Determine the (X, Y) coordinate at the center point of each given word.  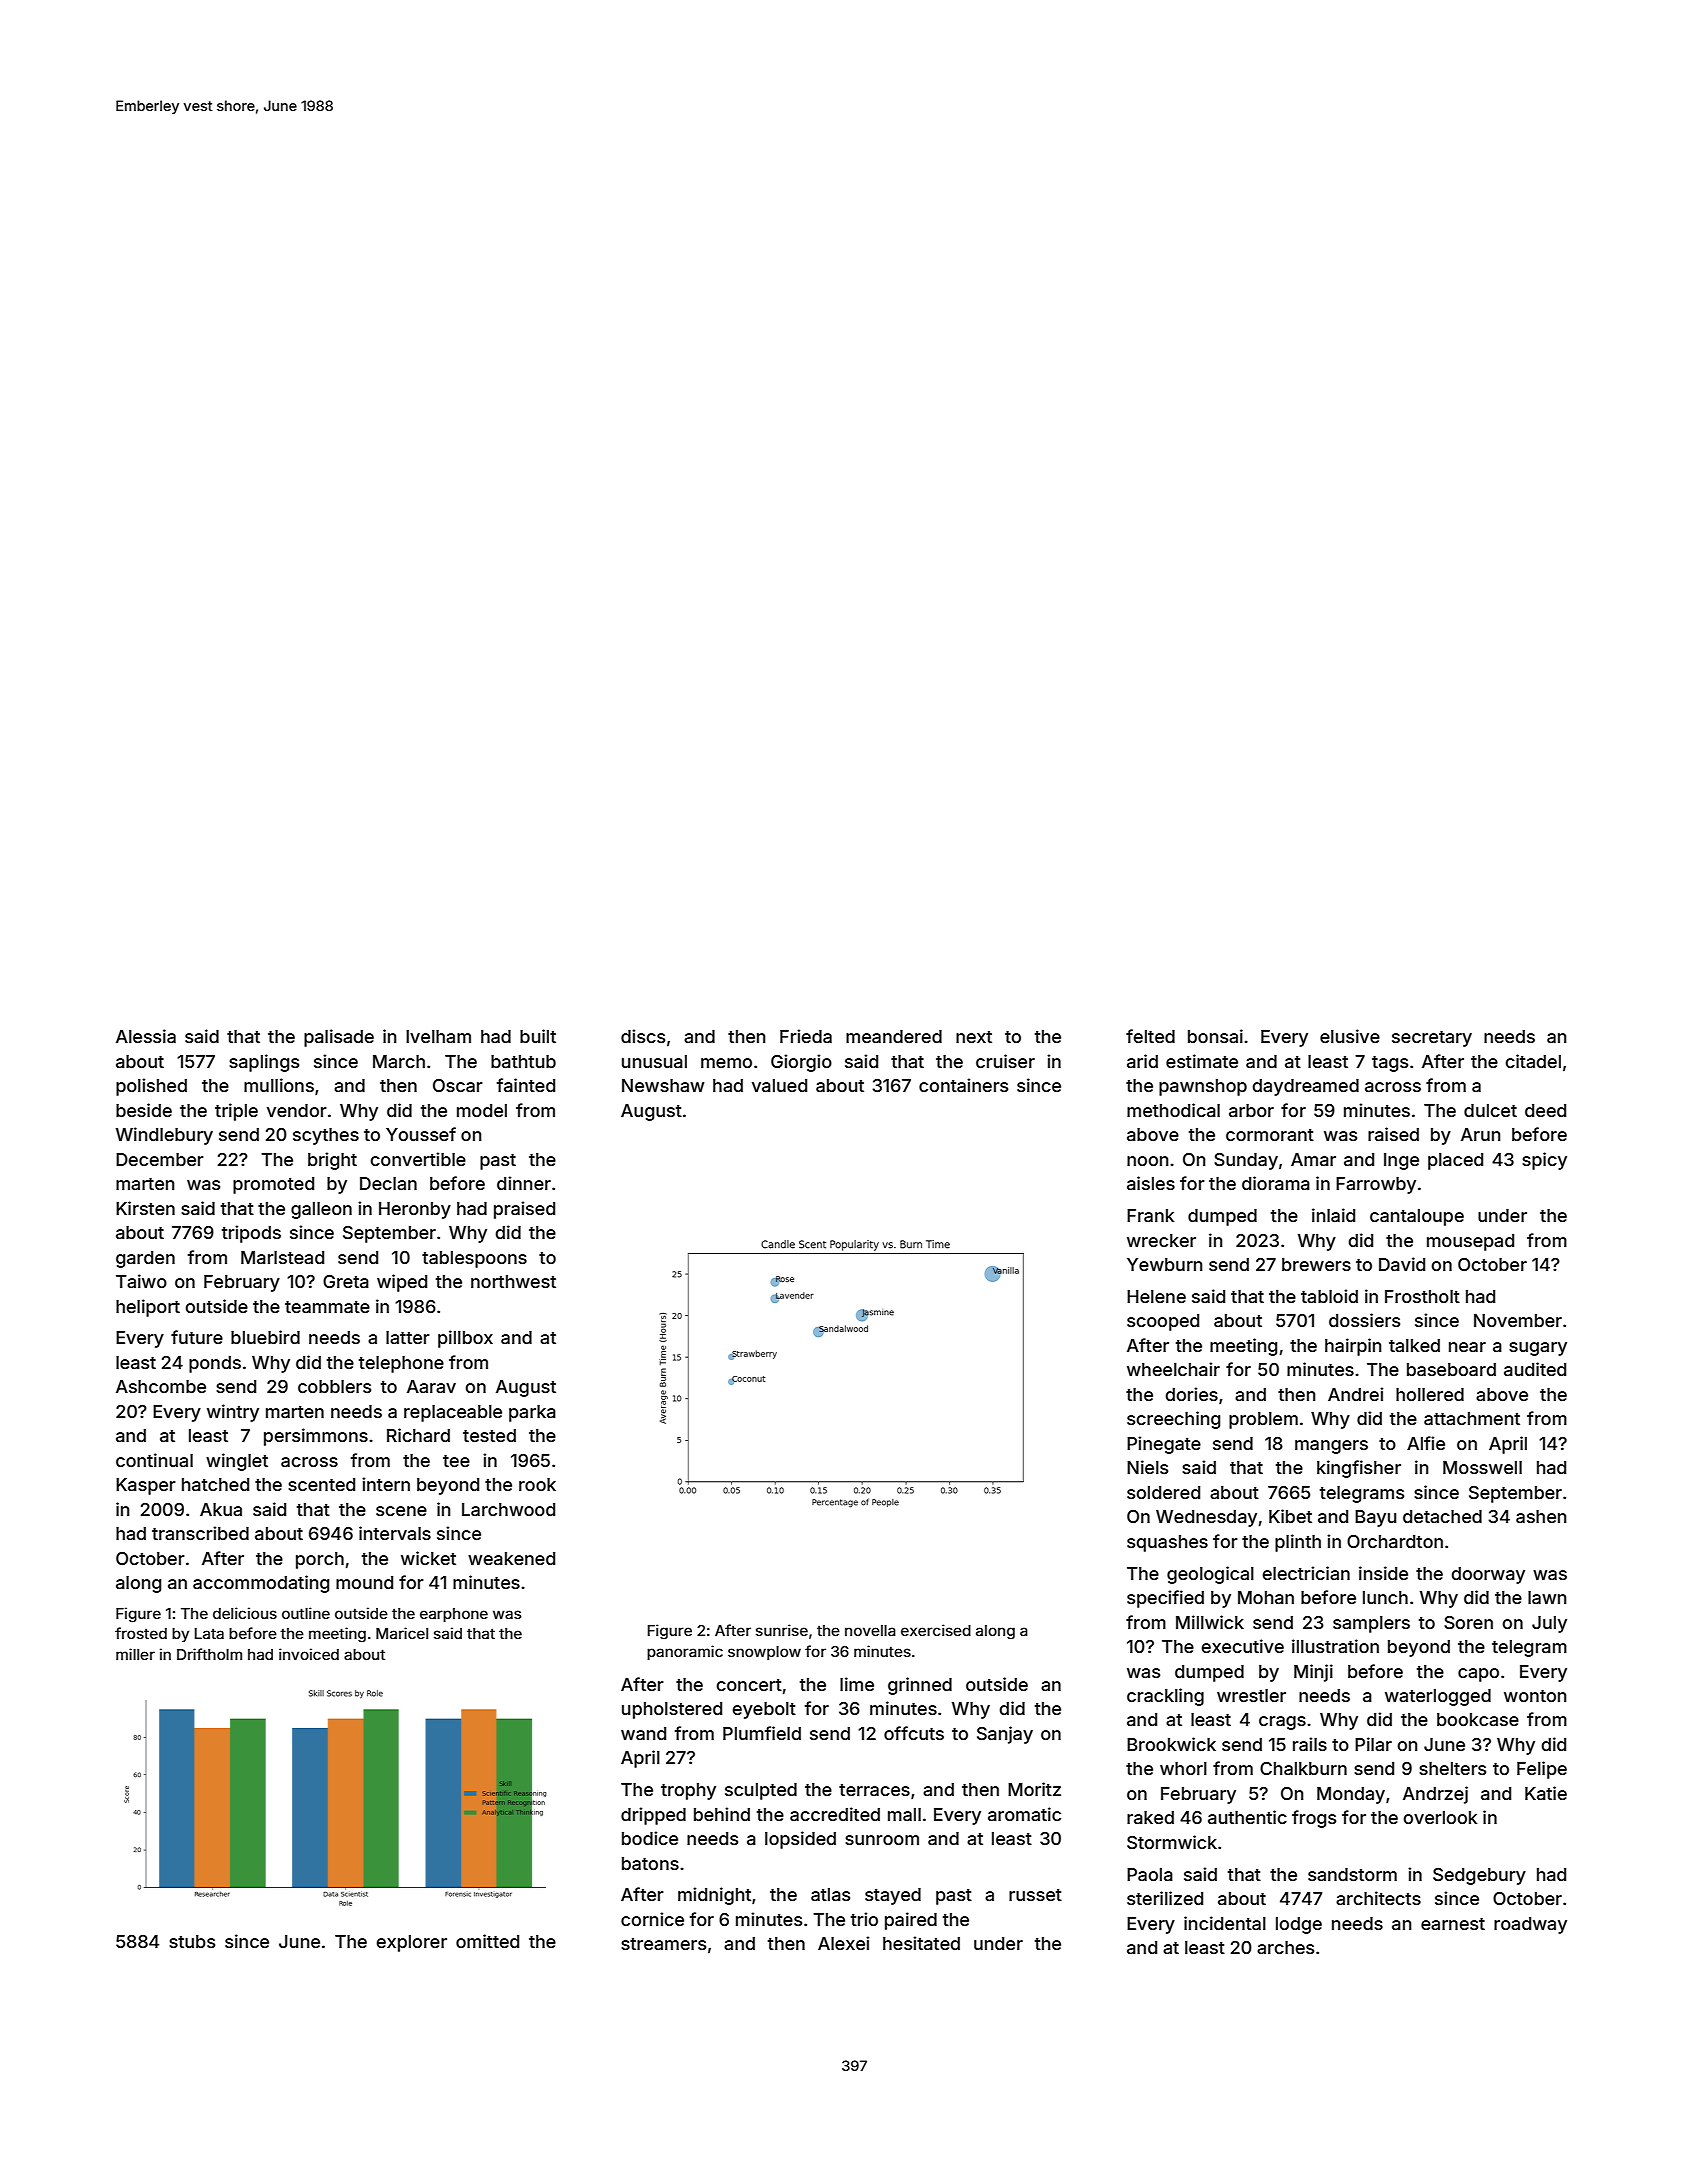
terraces (874, 1790)
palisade (339, 1038)
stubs (192, 1941)
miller (135, 1654)
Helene (1156, 1296)
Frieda (806, 1036)
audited (1535, 1369)
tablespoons (474, 1259)
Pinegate (1164, 1445)
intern (386, 1484)
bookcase (1478, 1719)
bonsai (1215, 1036)
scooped (1163, 1322)
